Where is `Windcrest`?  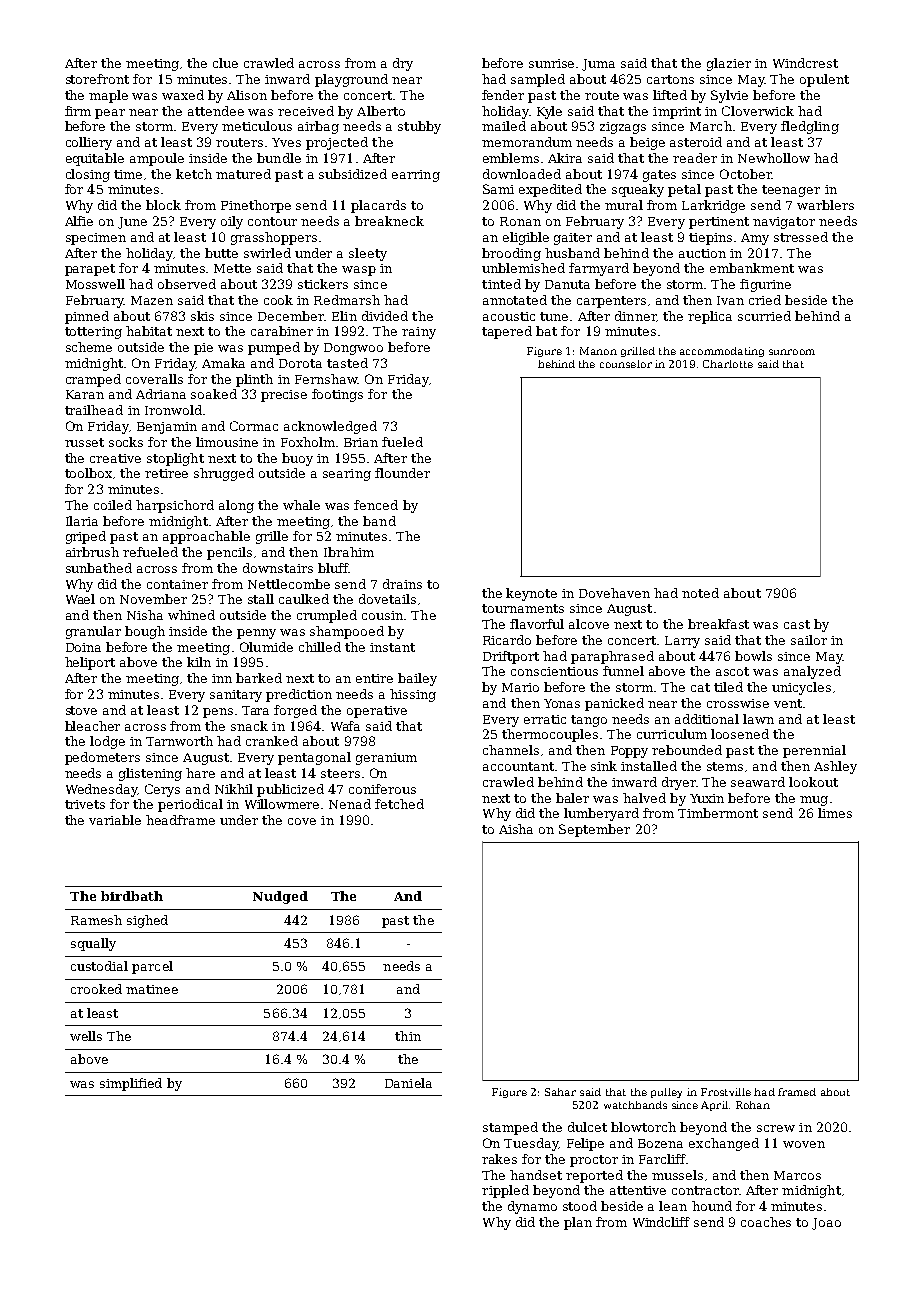 Windcrest is located at coordinates (805, 63).
